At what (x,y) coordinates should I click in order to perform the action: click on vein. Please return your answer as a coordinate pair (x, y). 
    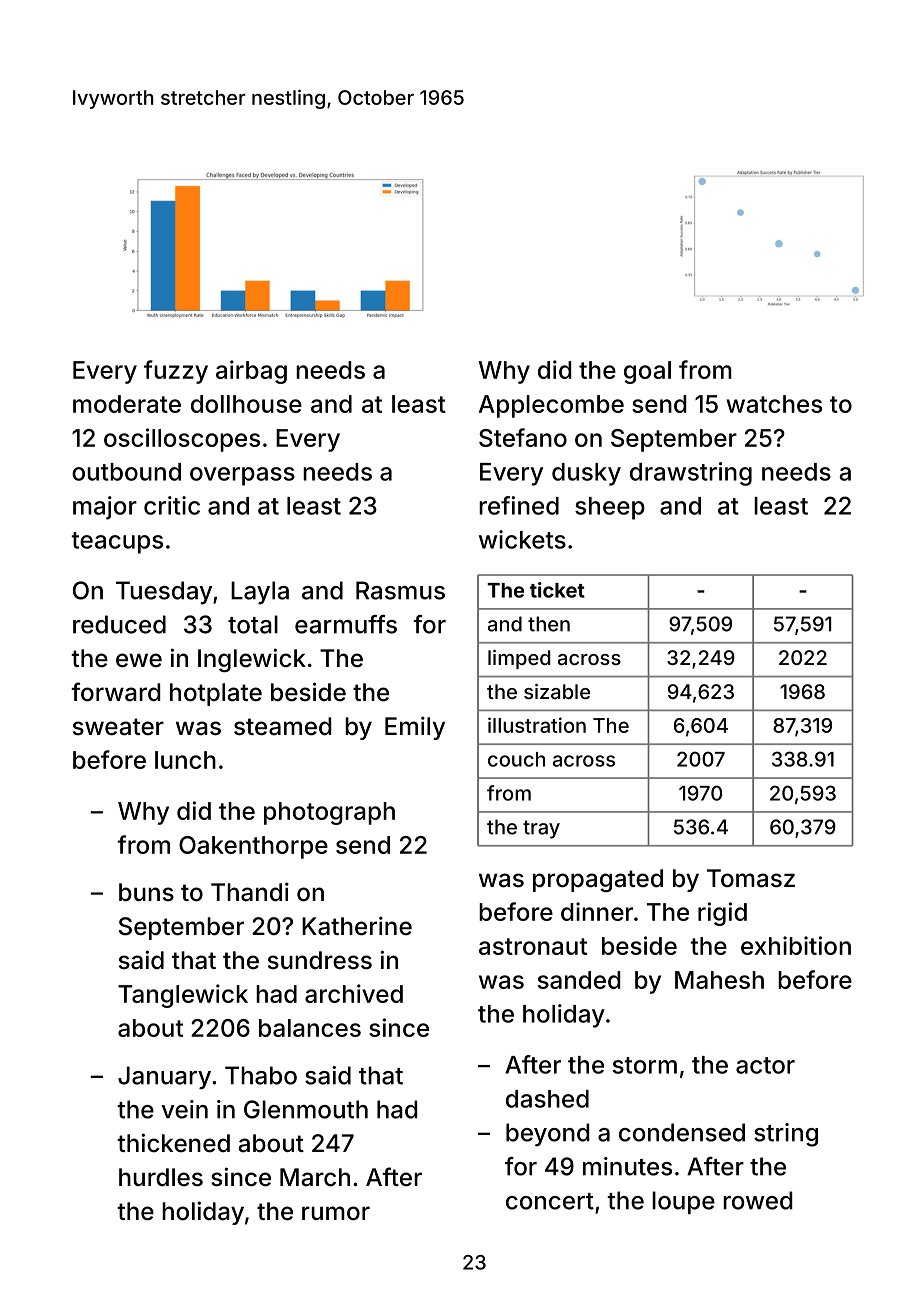
    Looking at the image, I should click on (184, 1109).
